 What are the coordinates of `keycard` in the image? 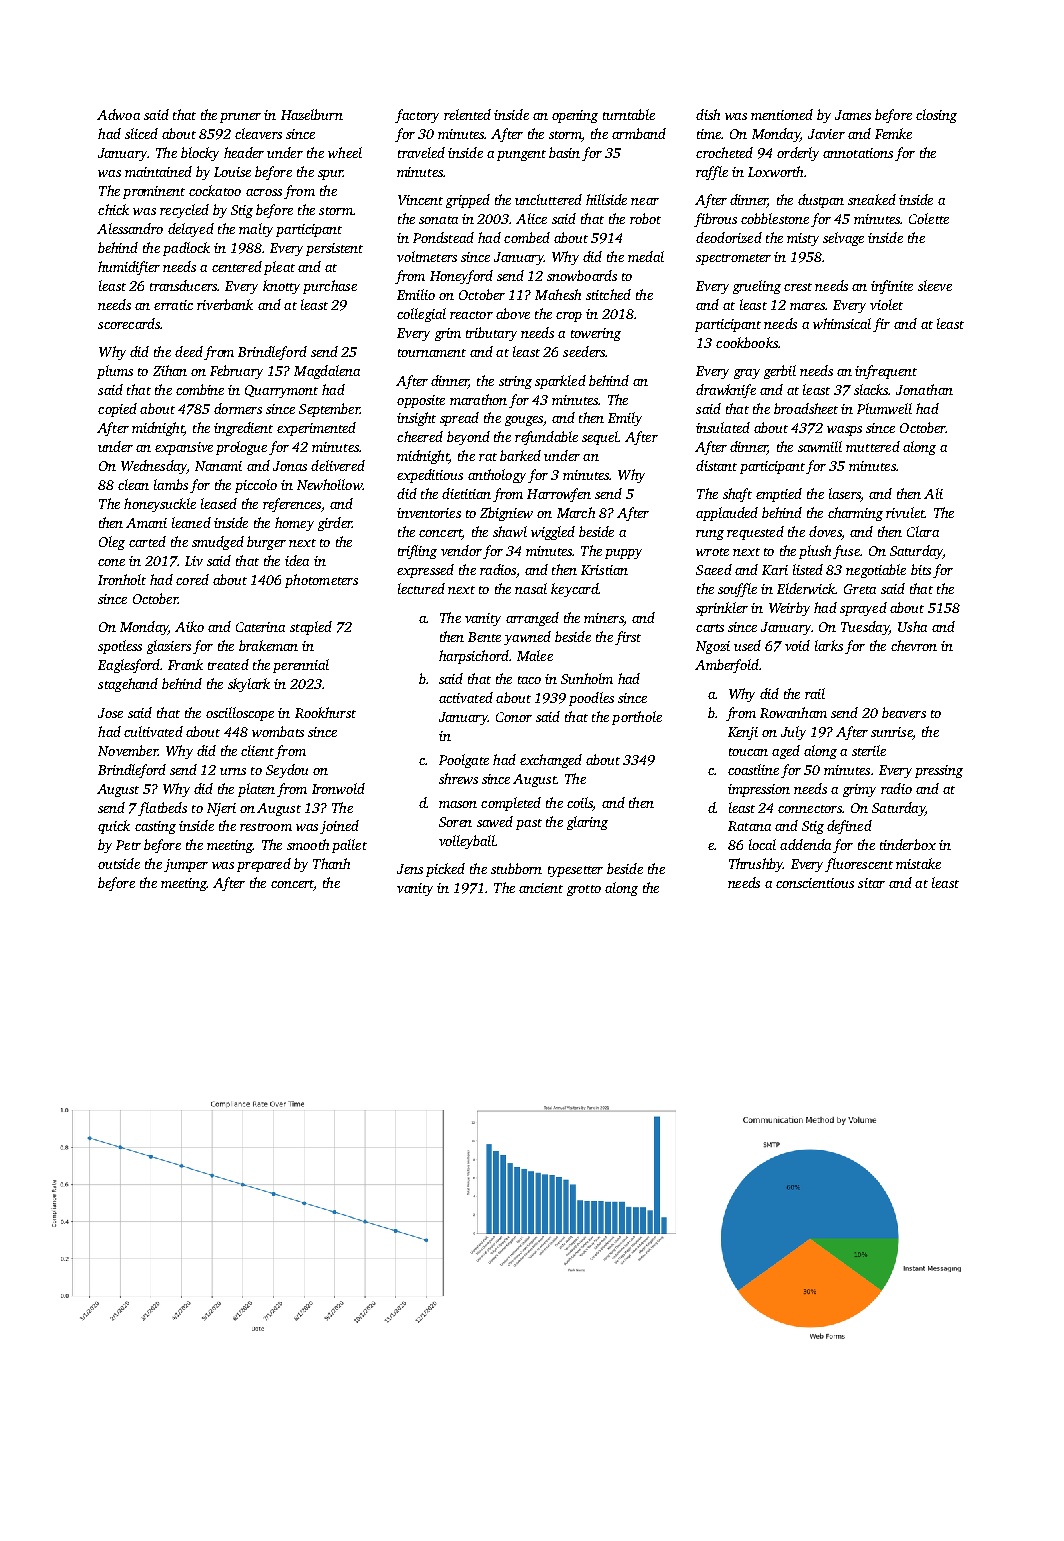 It's located at (574, 590).
